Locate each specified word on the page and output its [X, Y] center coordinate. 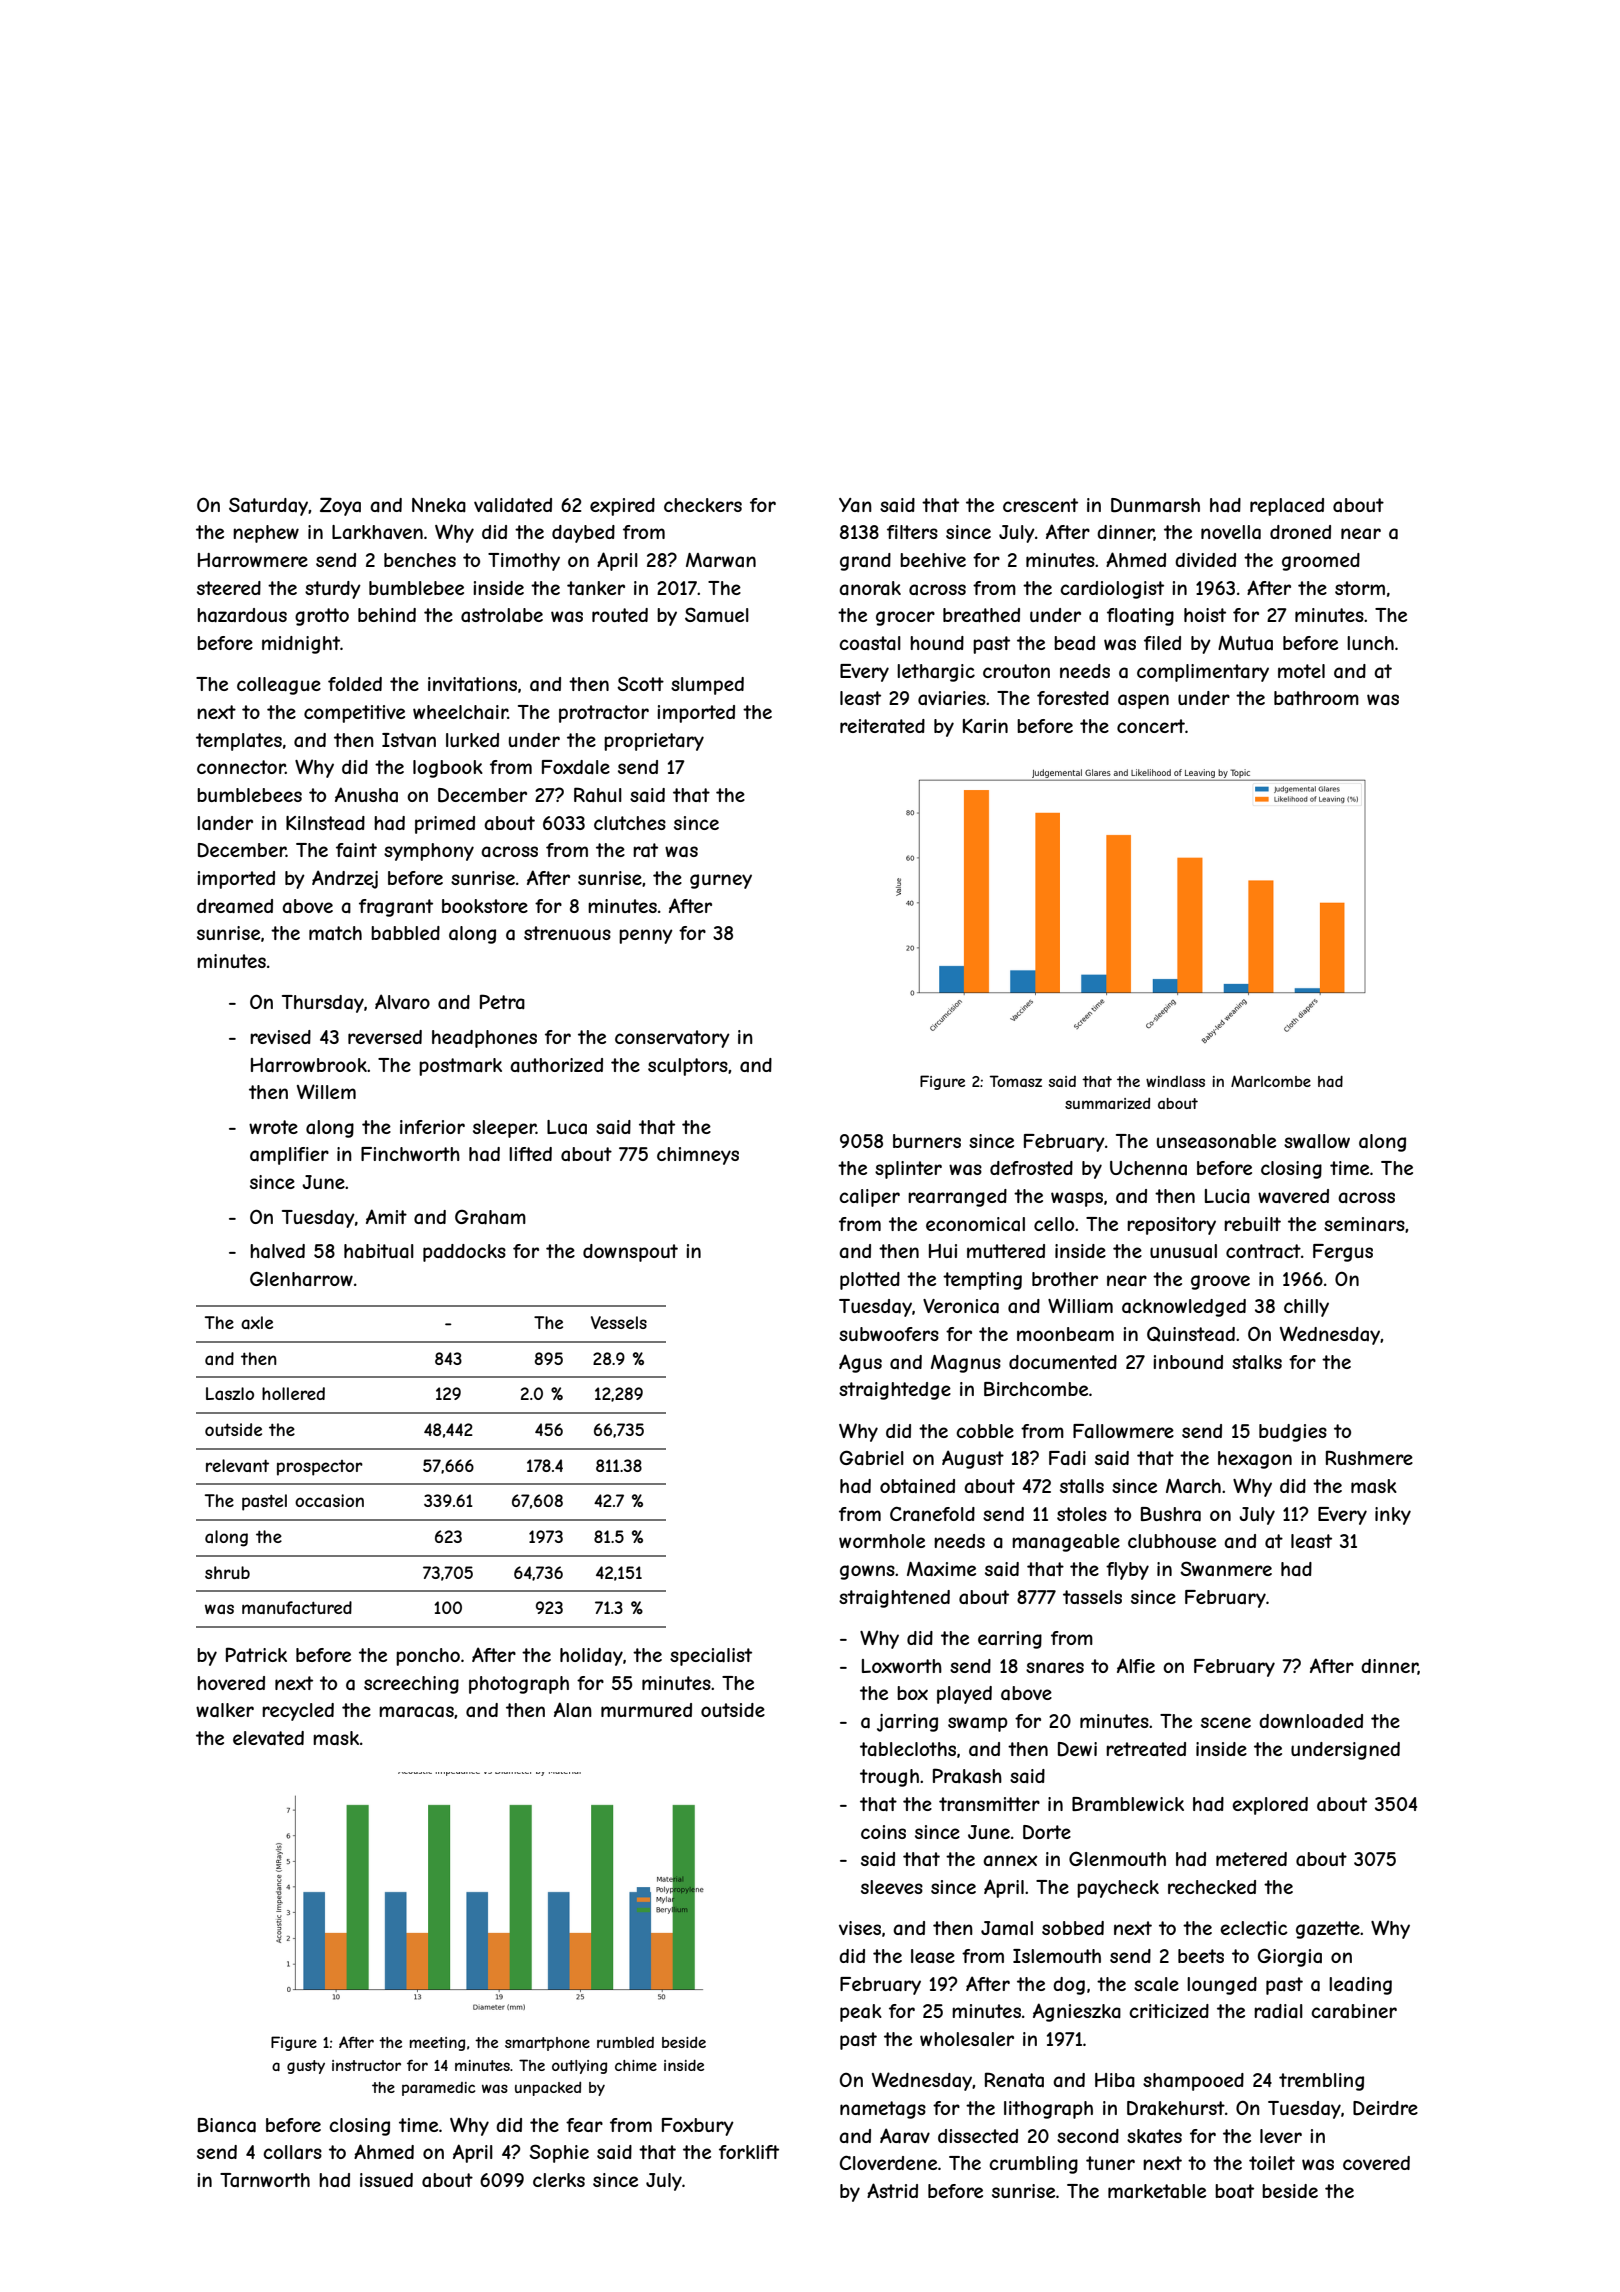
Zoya [340, 506]
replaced [1287, 507]
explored [1270, 1806]
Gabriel [872, 1457]
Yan [855, 505]
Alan [573, 1710]
